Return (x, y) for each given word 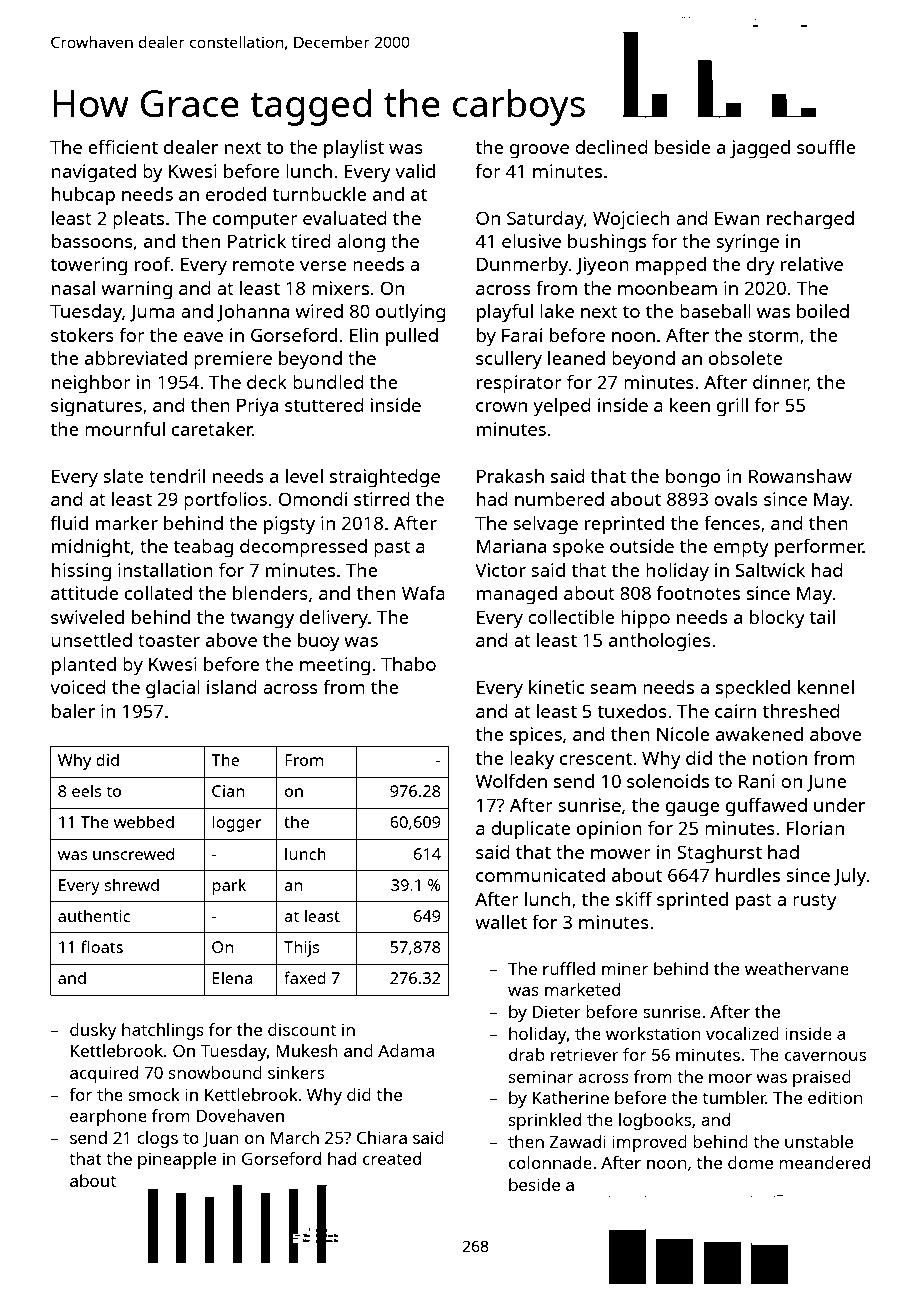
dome (750, 1162)
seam (613, 689)
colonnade (550, 1162)
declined (611, 147)
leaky (532, 760)
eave (203, 337)
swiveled (87, 617)
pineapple (177, 1160)
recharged (810, 220)
